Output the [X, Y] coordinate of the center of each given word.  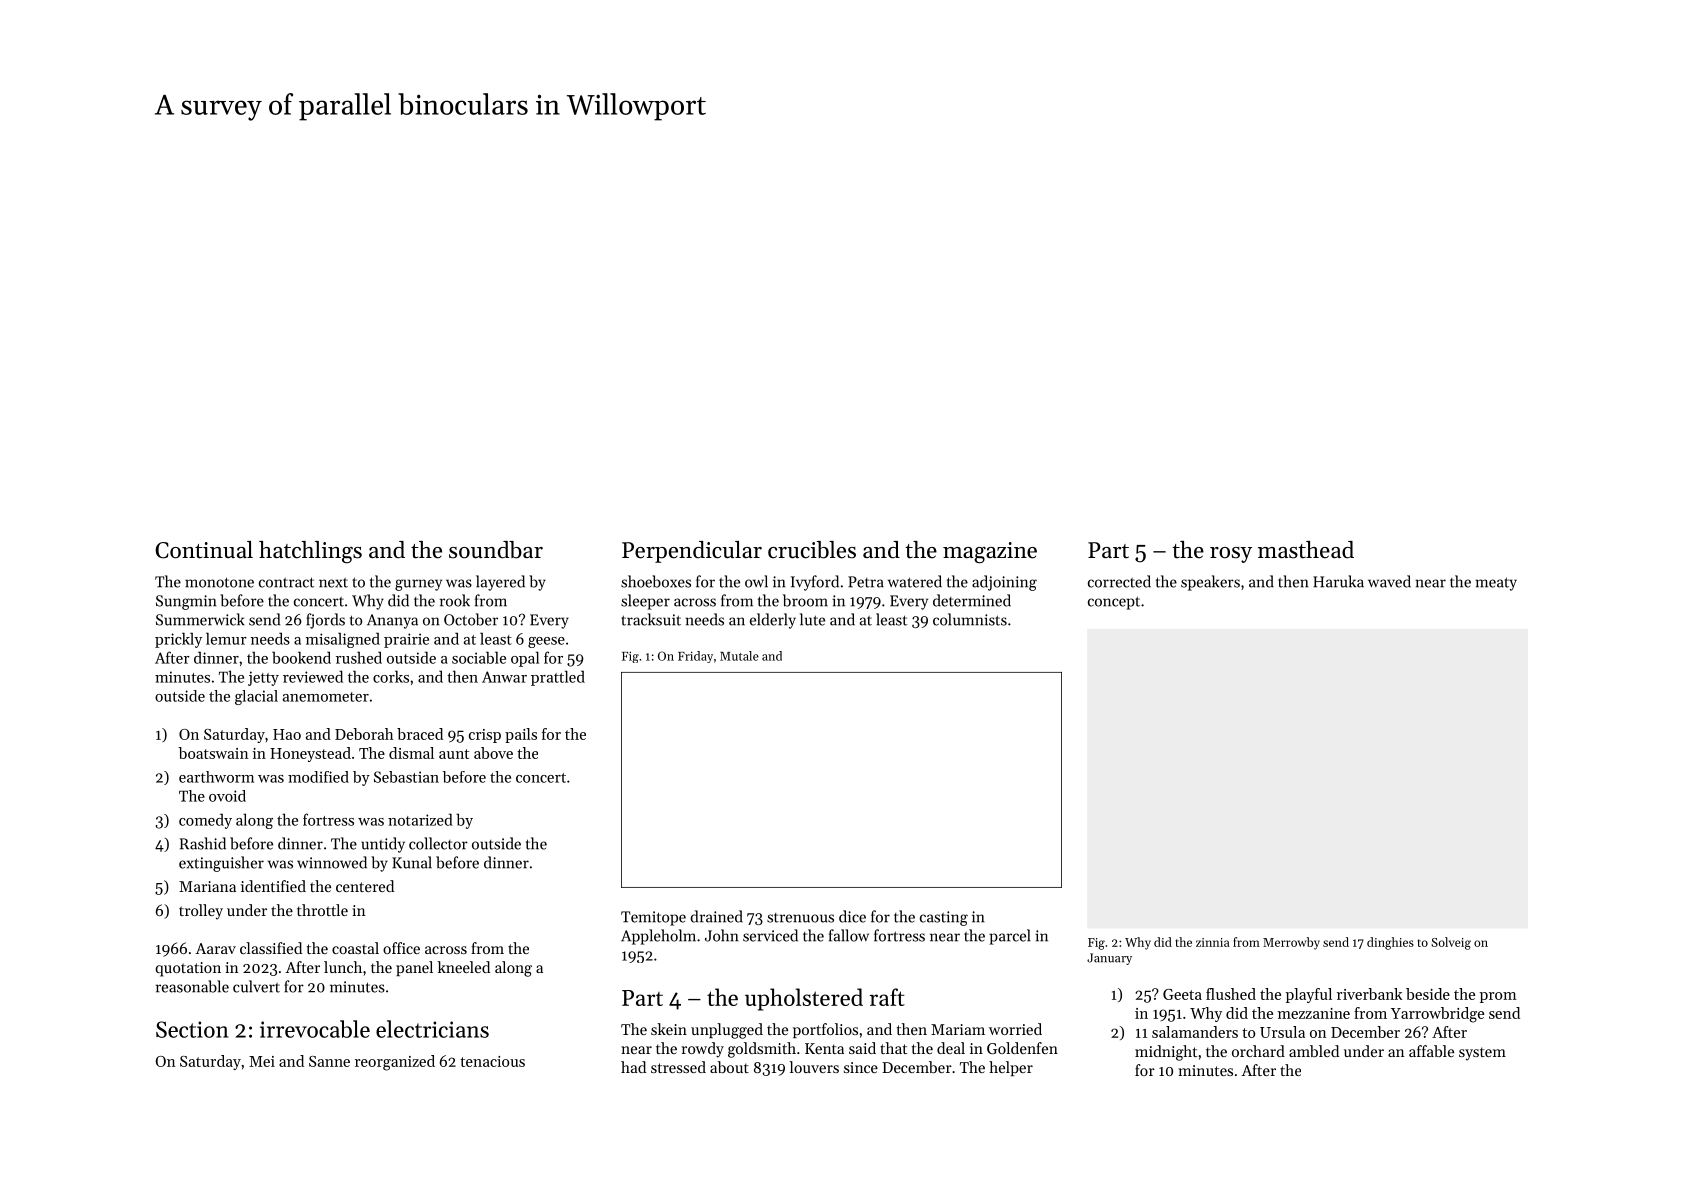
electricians [432, 1029]
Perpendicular [692, 552]
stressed [678, 1067]
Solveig [1451, 943]
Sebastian [406, 777]
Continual [204, 550]
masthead [1306, 550]
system [1482, 1054]
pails [521, 735]
